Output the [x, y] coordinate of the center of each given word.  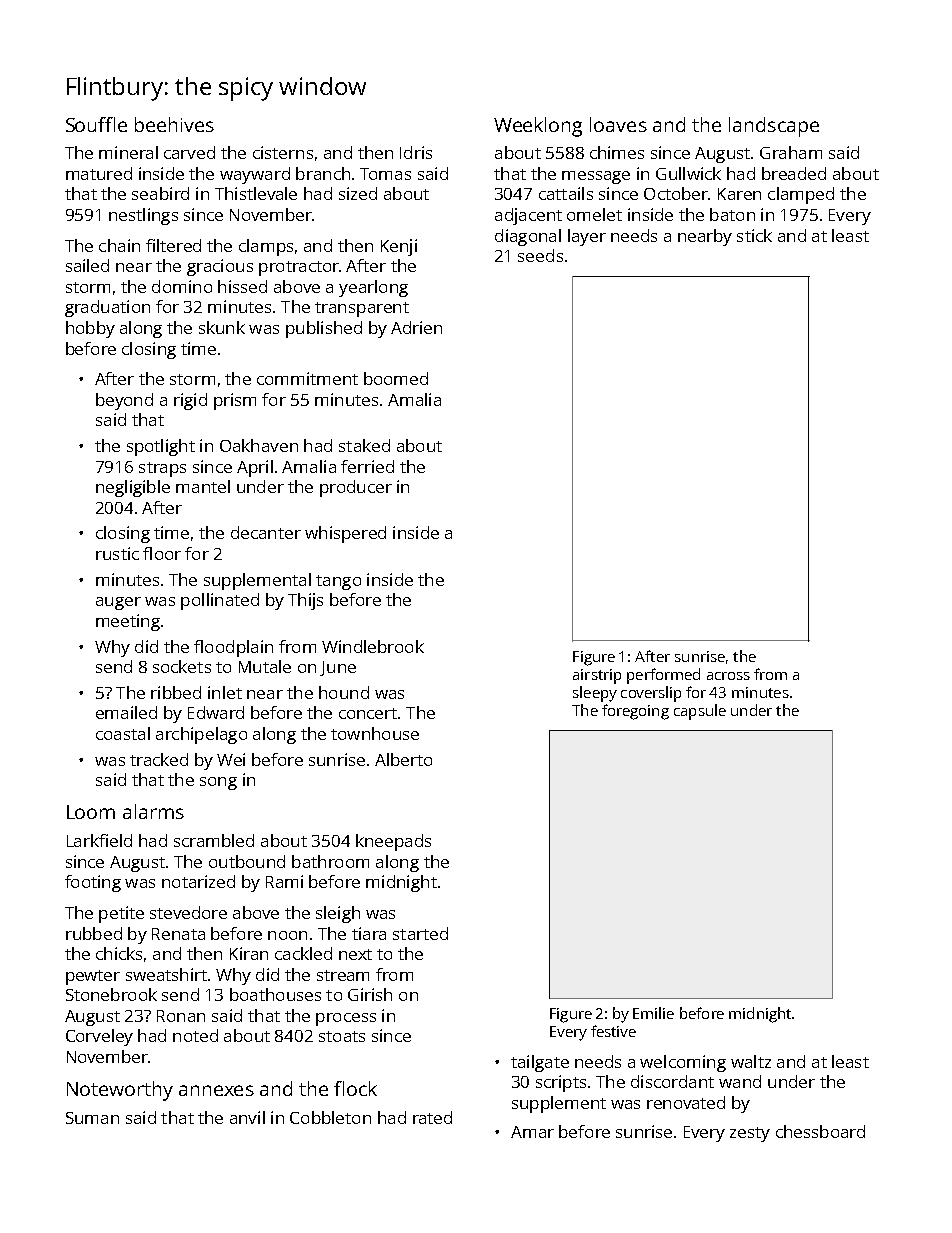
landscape [774, 127]
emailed [126, 712]
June [338, 668]
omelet [594, 214]
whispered [345, 534]
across [728, 676]
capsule [700, 712]
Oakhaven [259, 445]
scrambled [214, 840]
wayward [255, 175]
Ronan [181, 1016]
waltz [751, 1061]
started [420, 933]
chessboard [820, 1131]
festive [613, 1031]
